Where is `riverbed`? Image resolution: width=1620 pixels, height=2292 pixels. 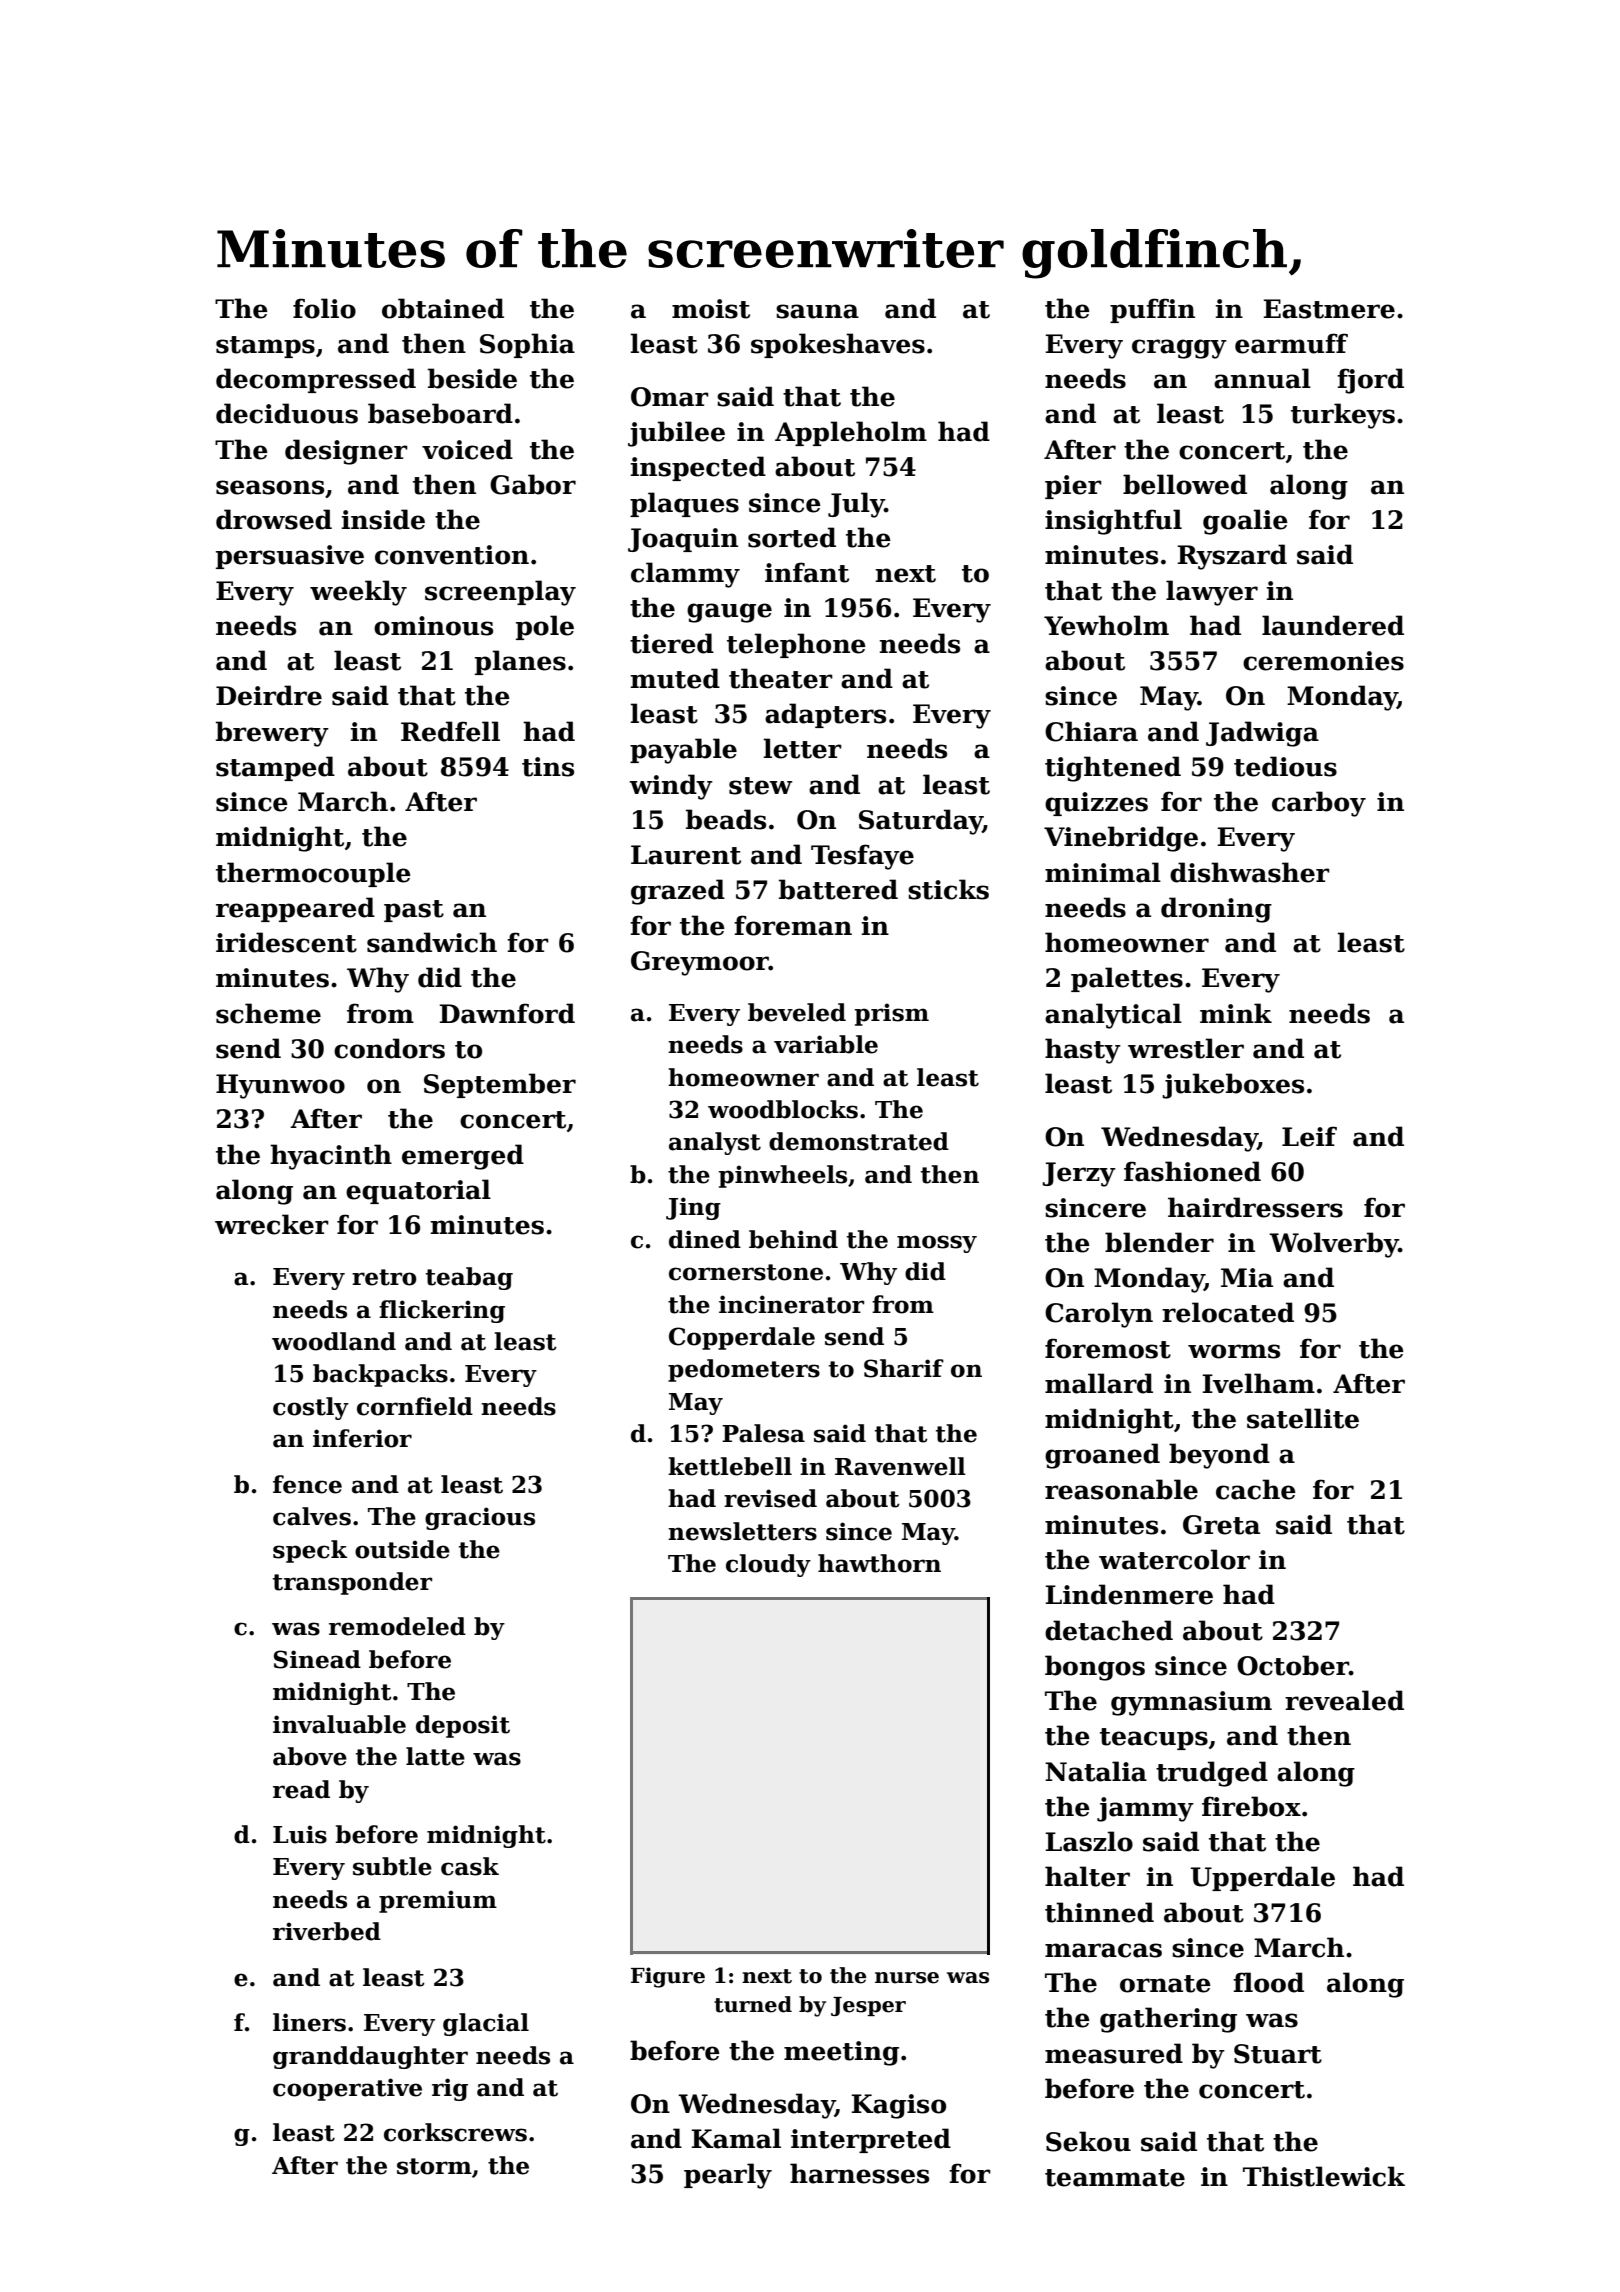 riverbed is located at coordinates (327, 1931).
